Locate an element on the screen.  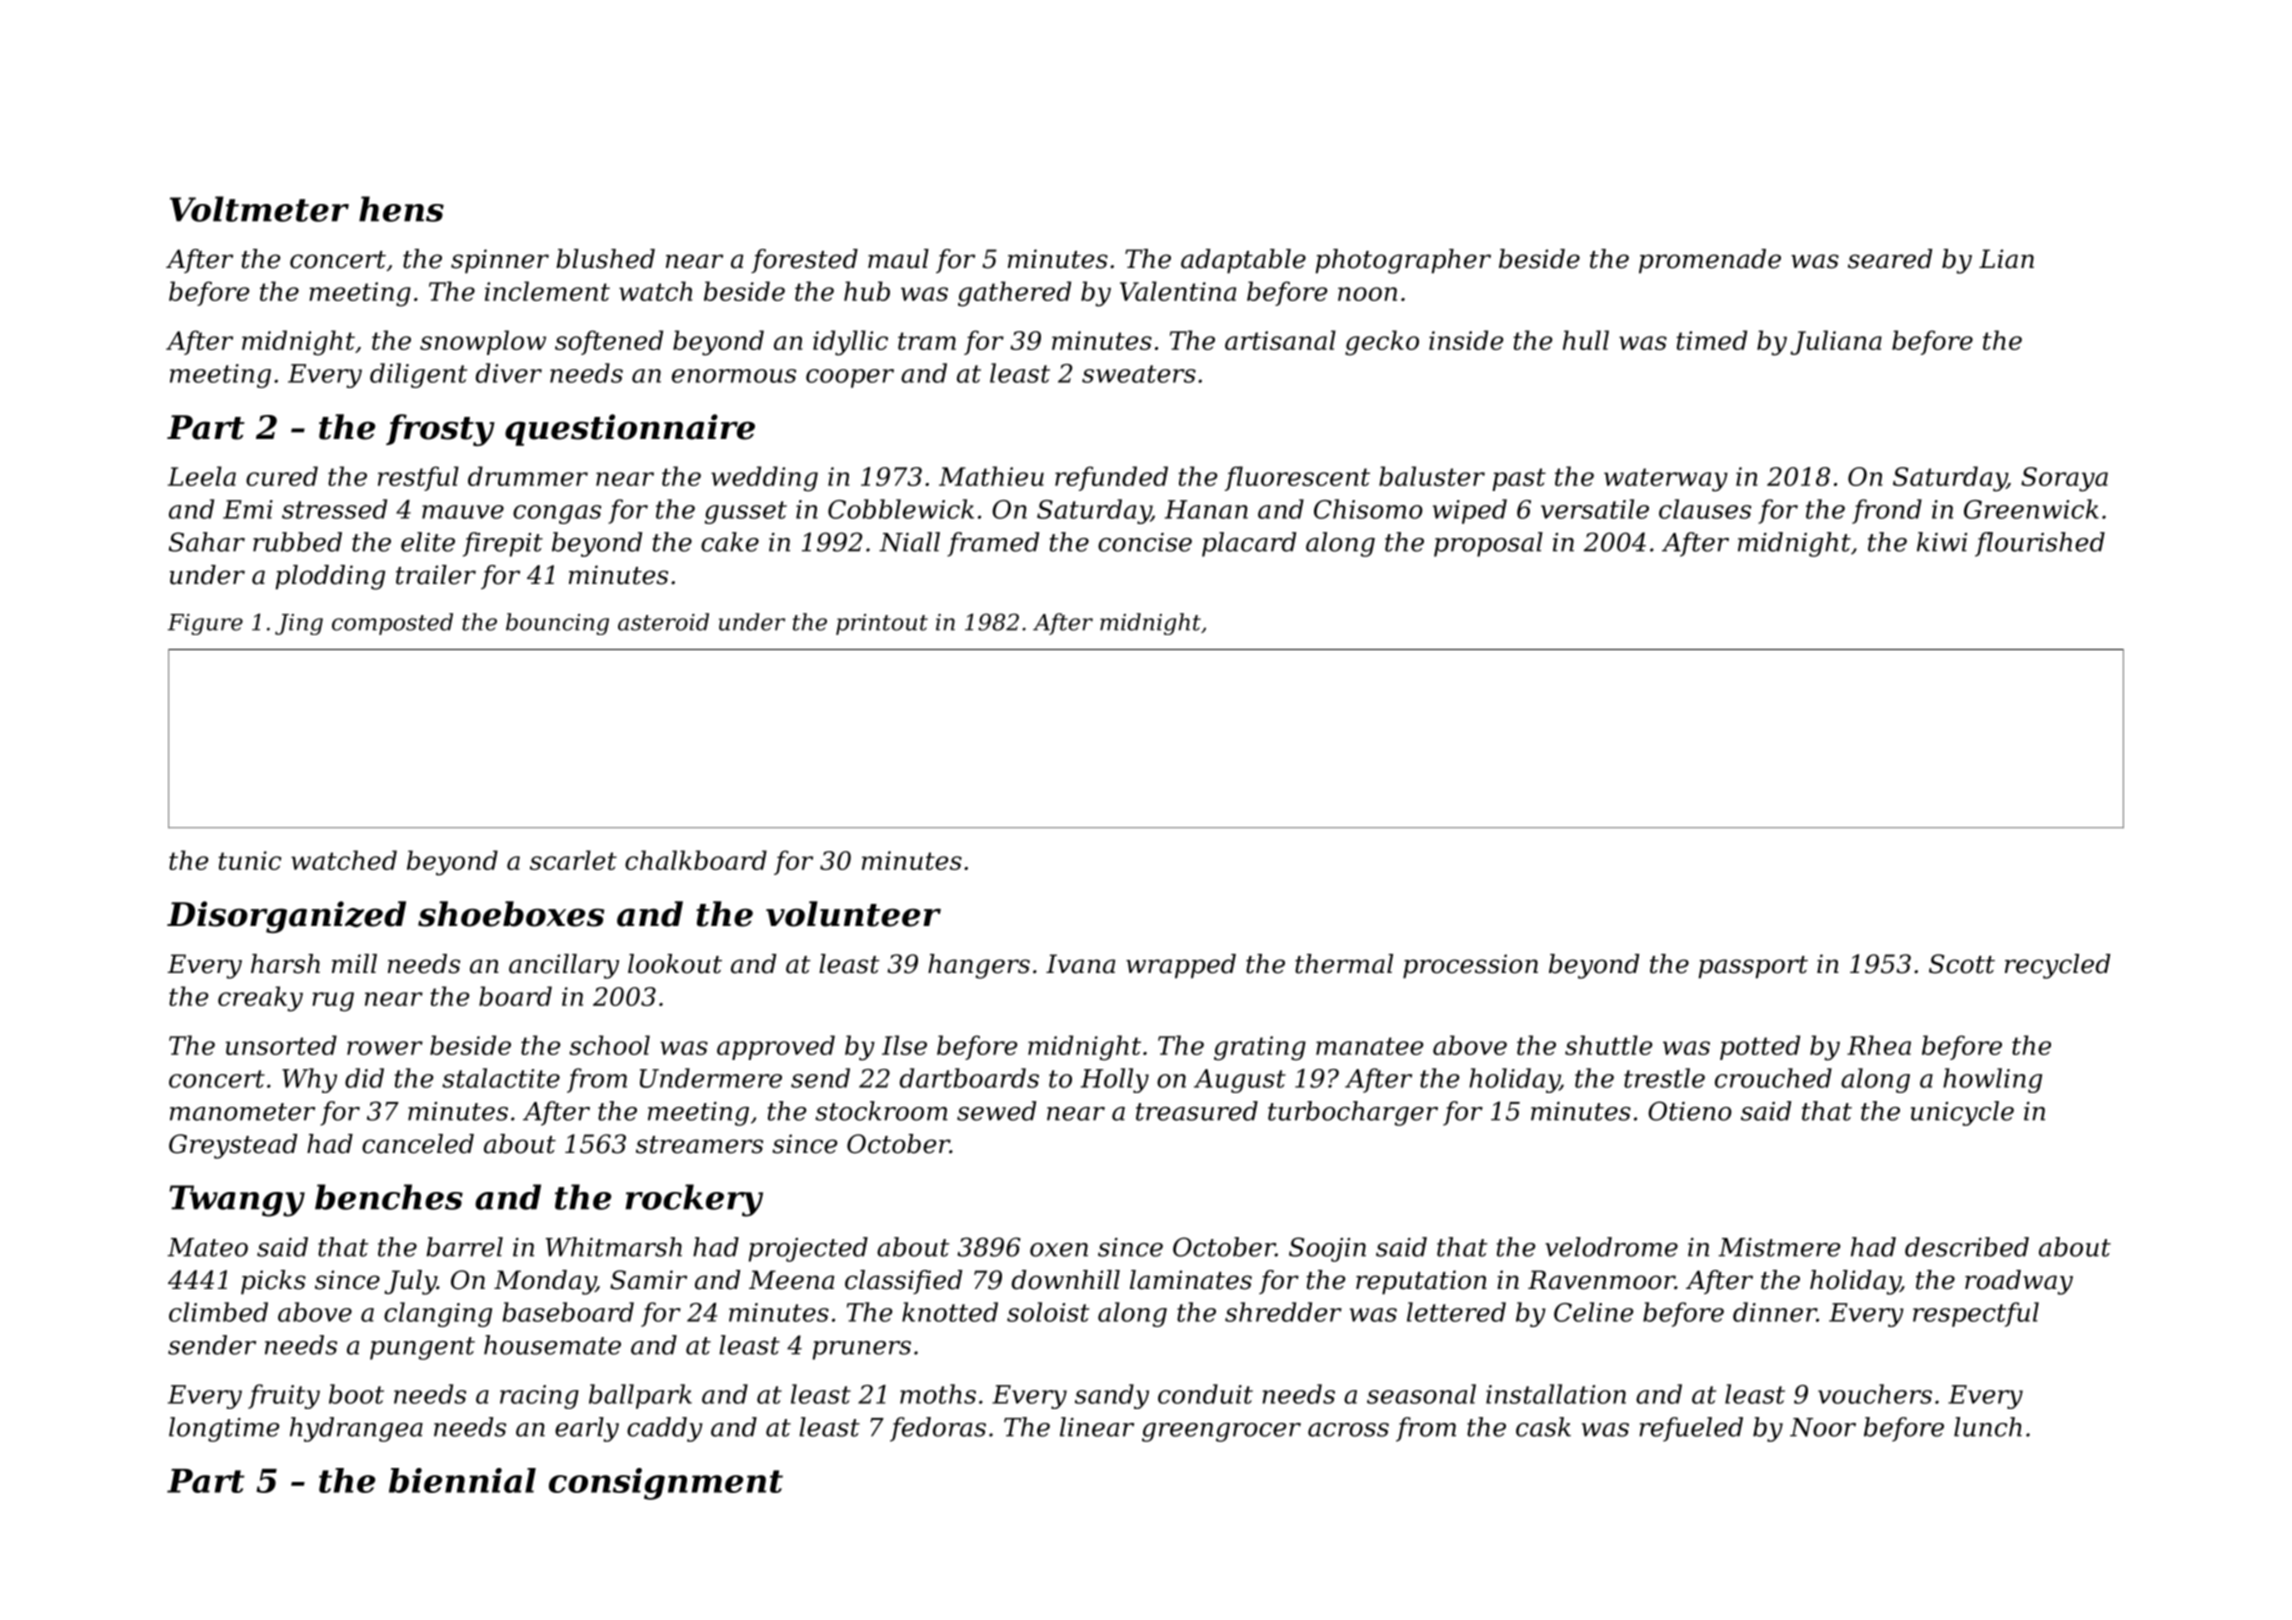
boot is located at coordinates (356, 1394).
